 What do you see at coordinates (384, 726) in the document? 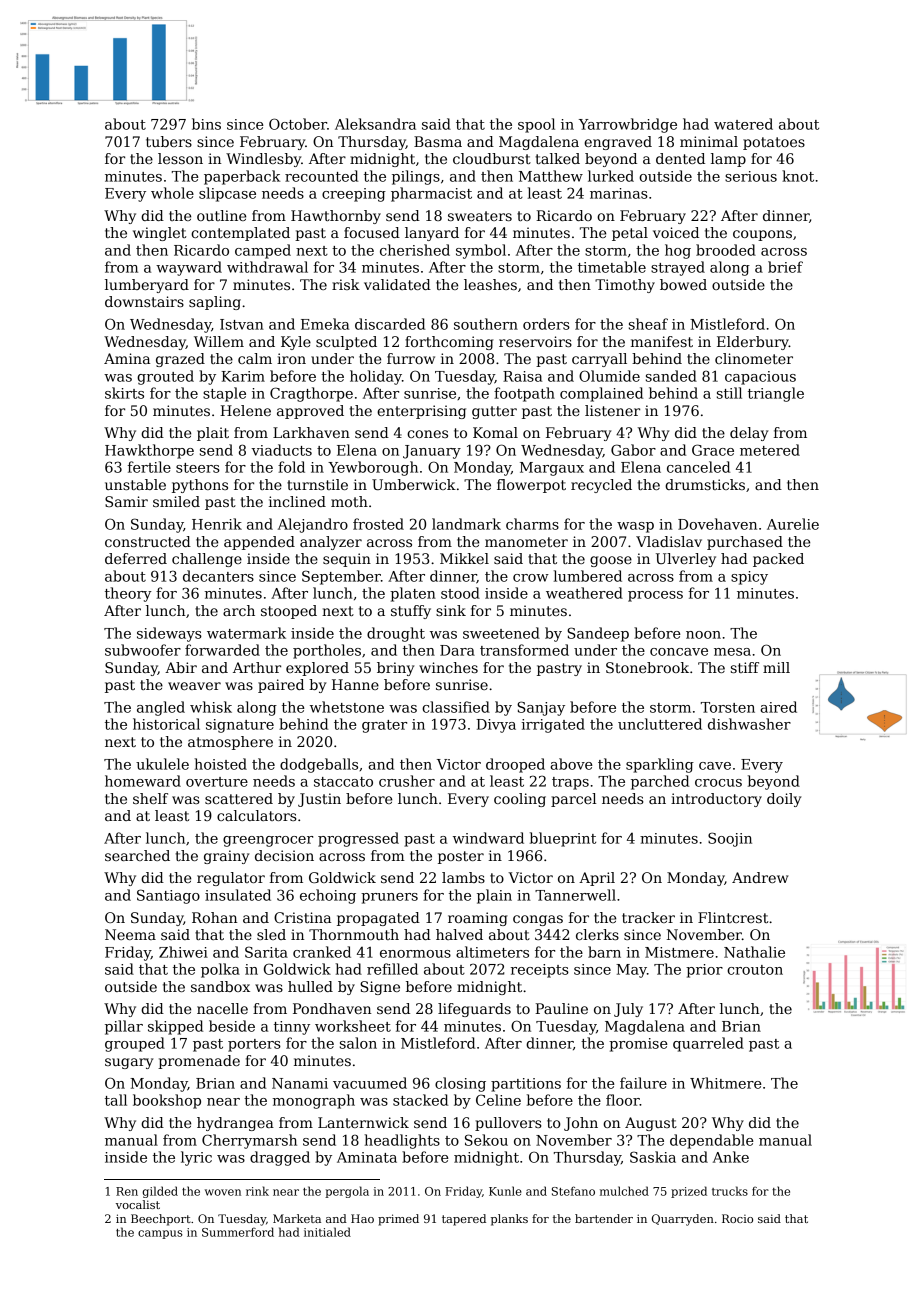
I see `grater` at bounding box center [384, 726].
